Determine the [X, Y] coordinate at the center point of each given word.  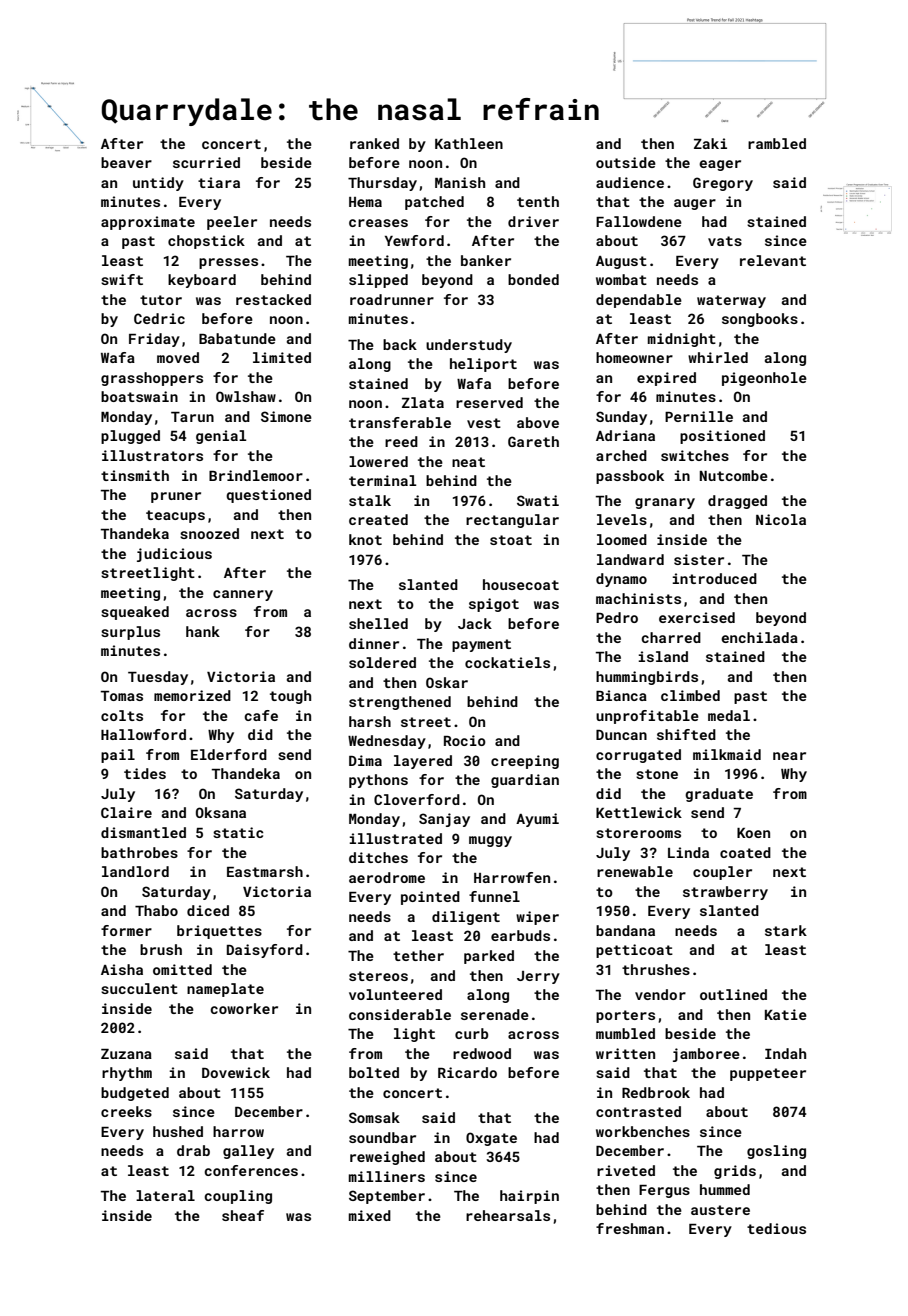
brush [161, 949]
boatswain [139, 396]
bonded [533, 279]
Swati [538, 500]
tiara [219, 182]
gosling [776, 1152]
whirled [718, 357]
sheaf [243, 1215]
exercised [697, 617]
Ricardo [467, 1072]
